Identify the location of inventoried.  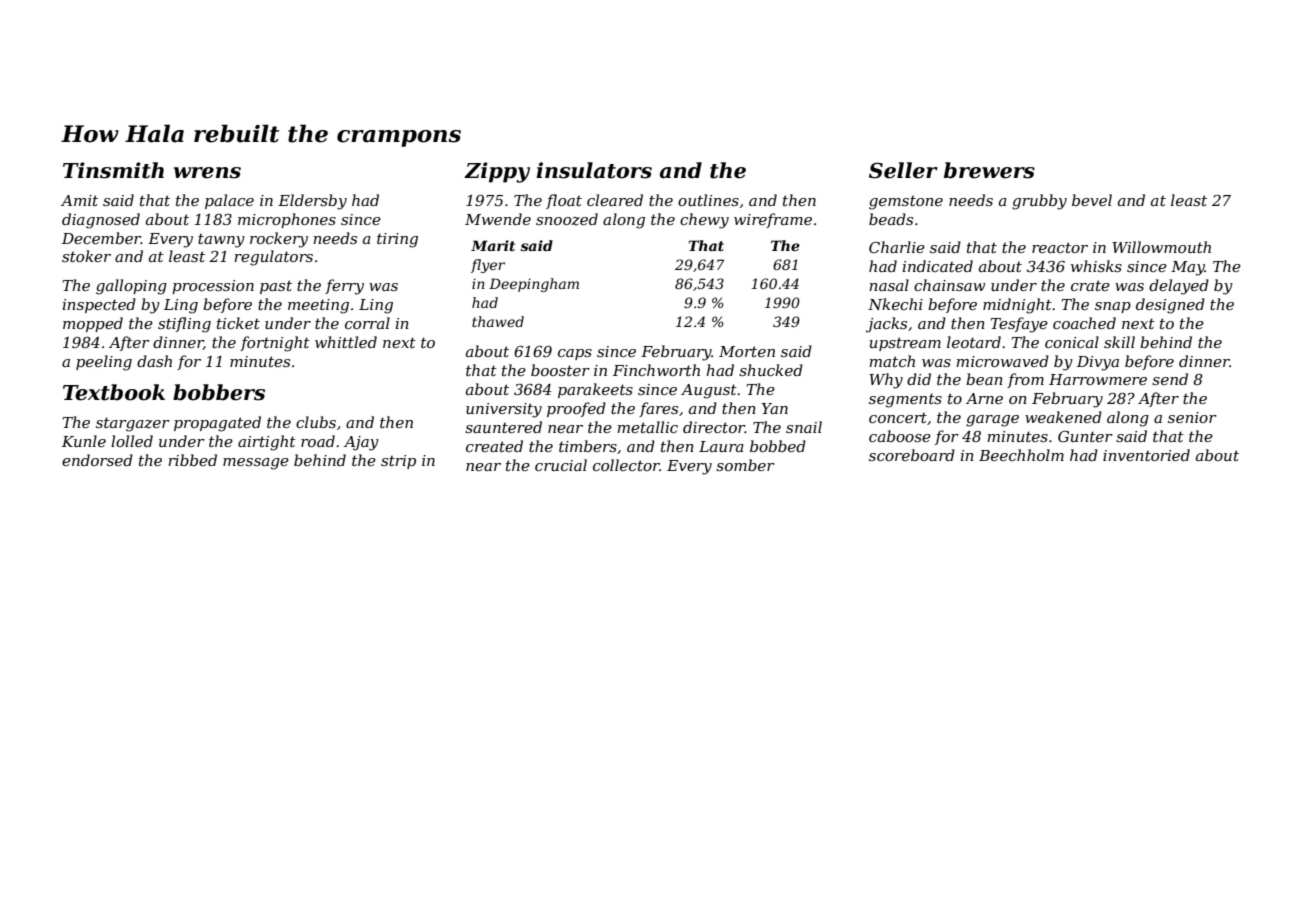
(1146, 455).
